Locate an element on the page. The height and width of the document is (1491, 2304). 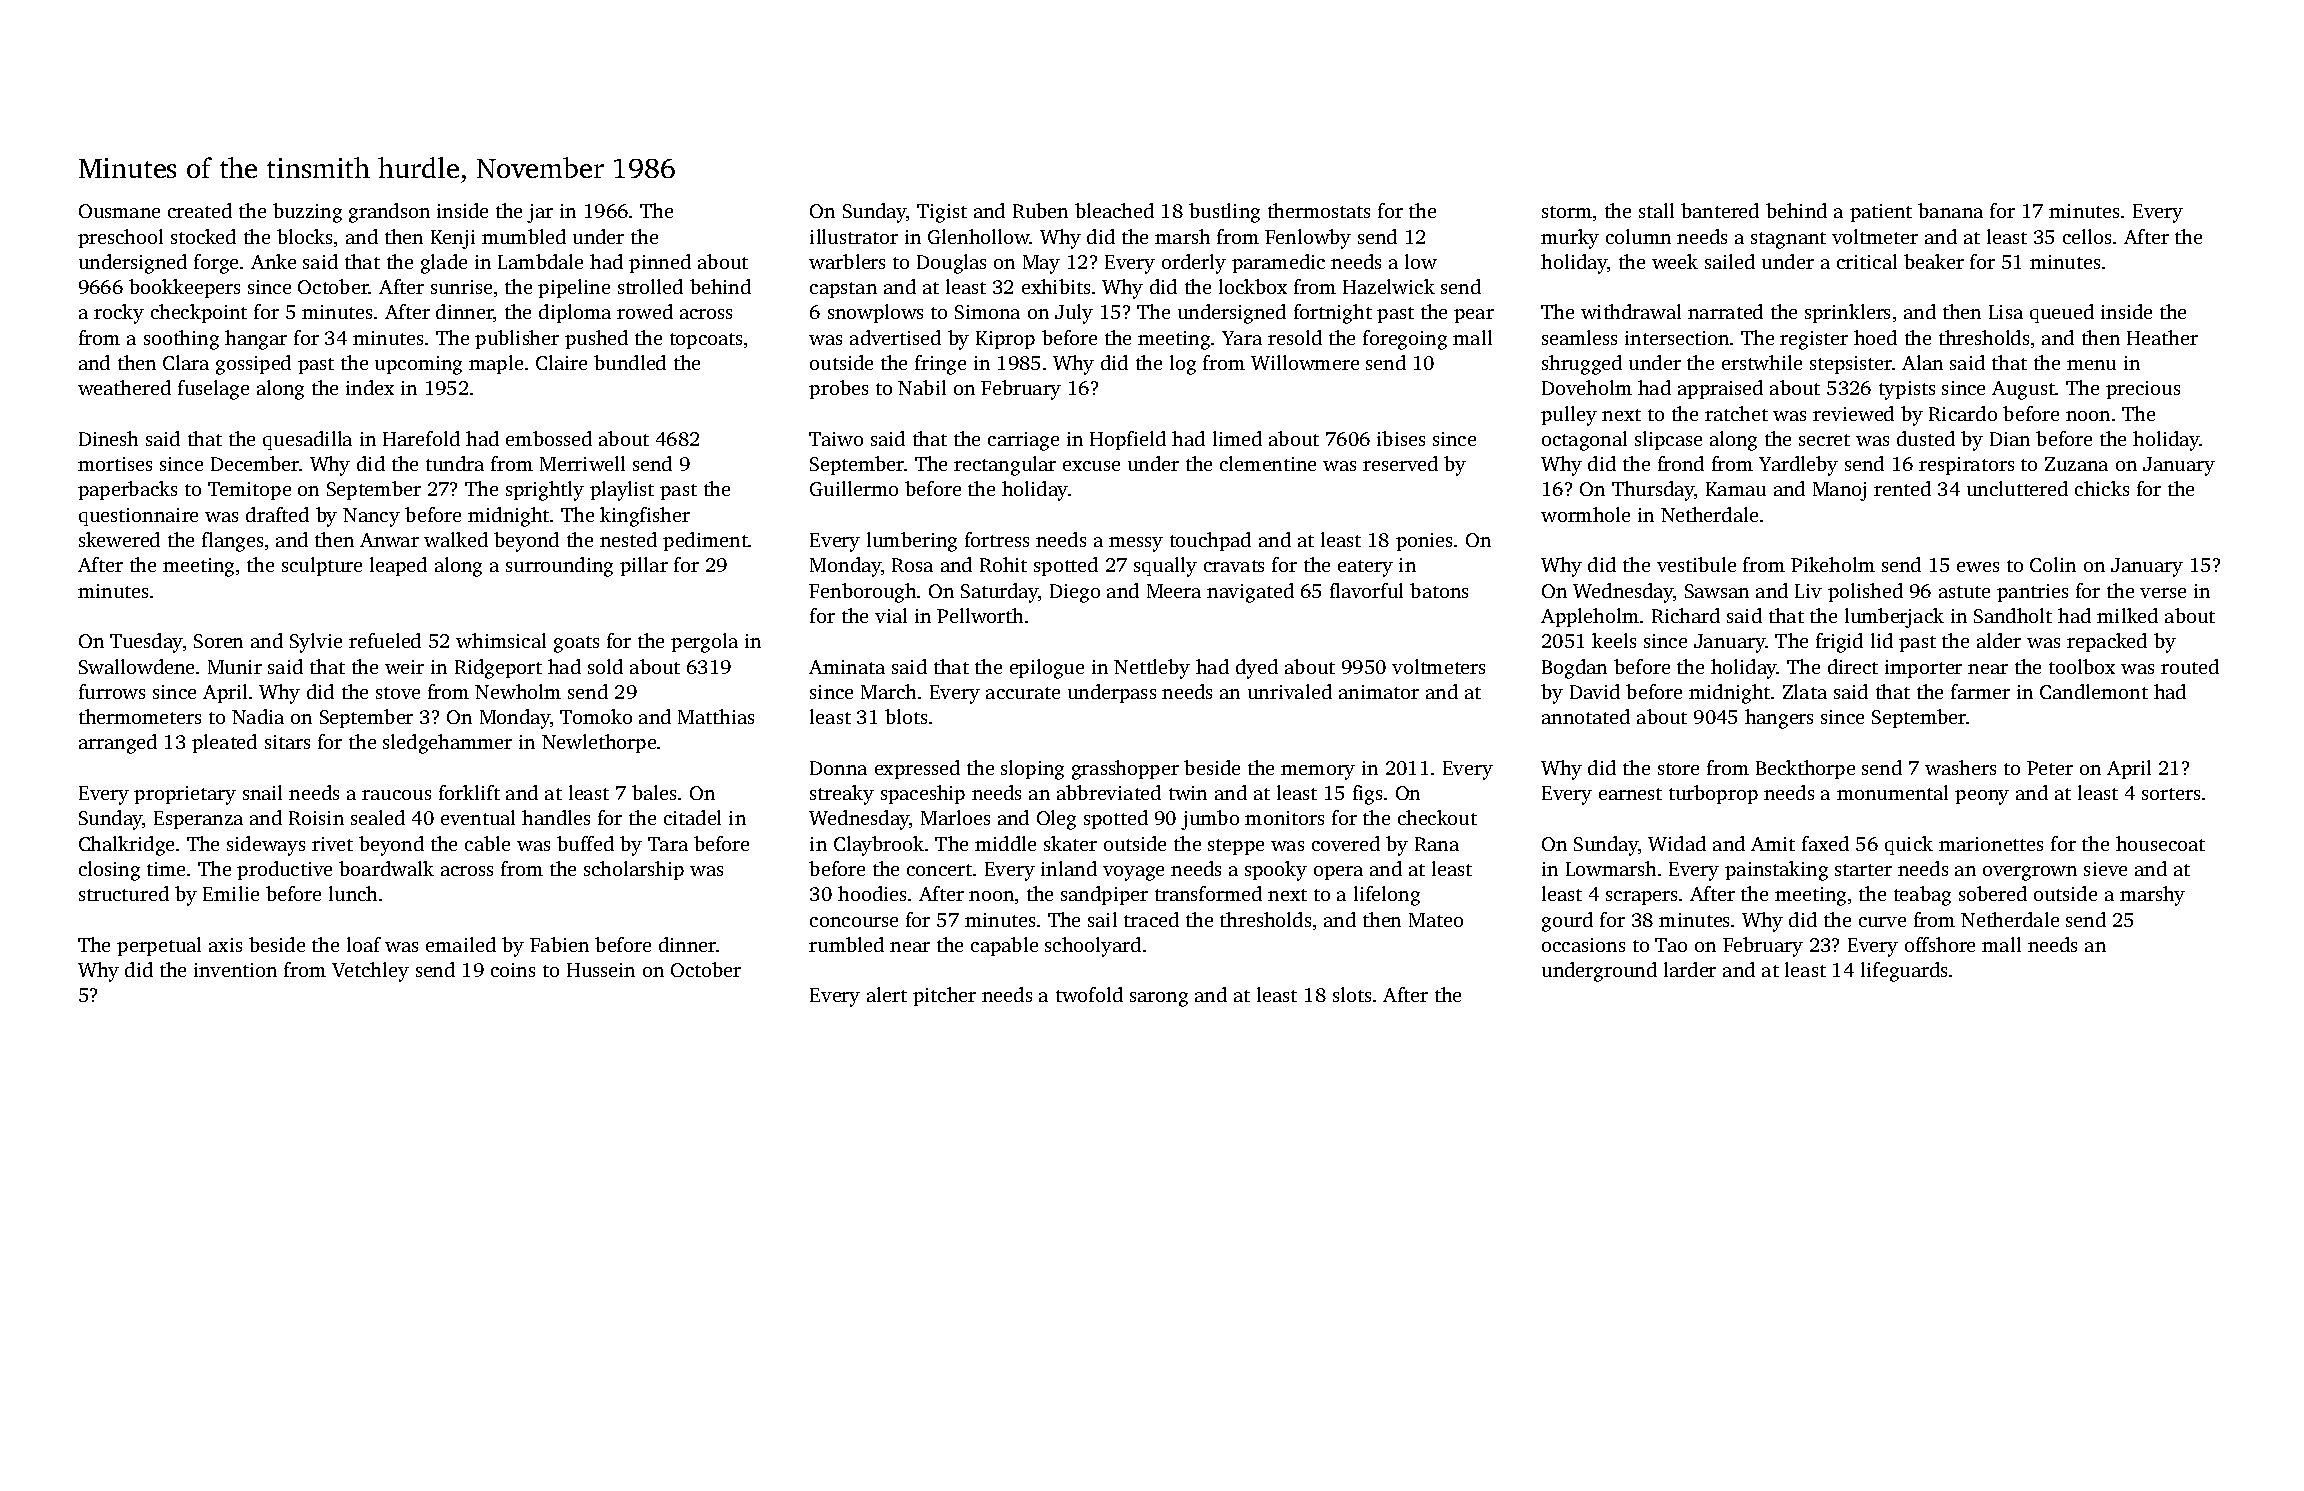
Dinesh is located at coordinates (108, 438).
